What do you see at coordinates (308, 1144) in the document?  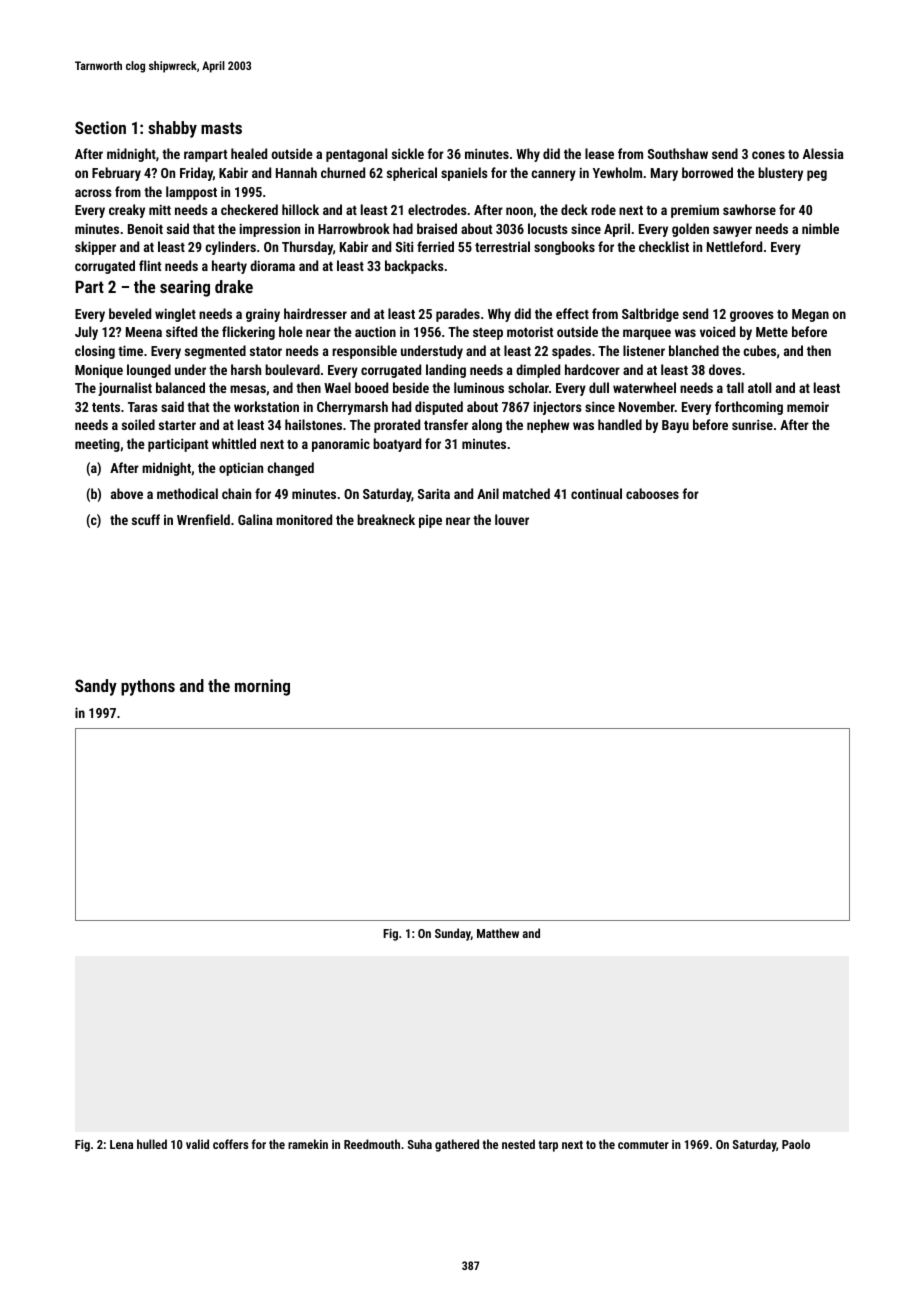 I see `ramekin` at bounding box center [308, 1144].
